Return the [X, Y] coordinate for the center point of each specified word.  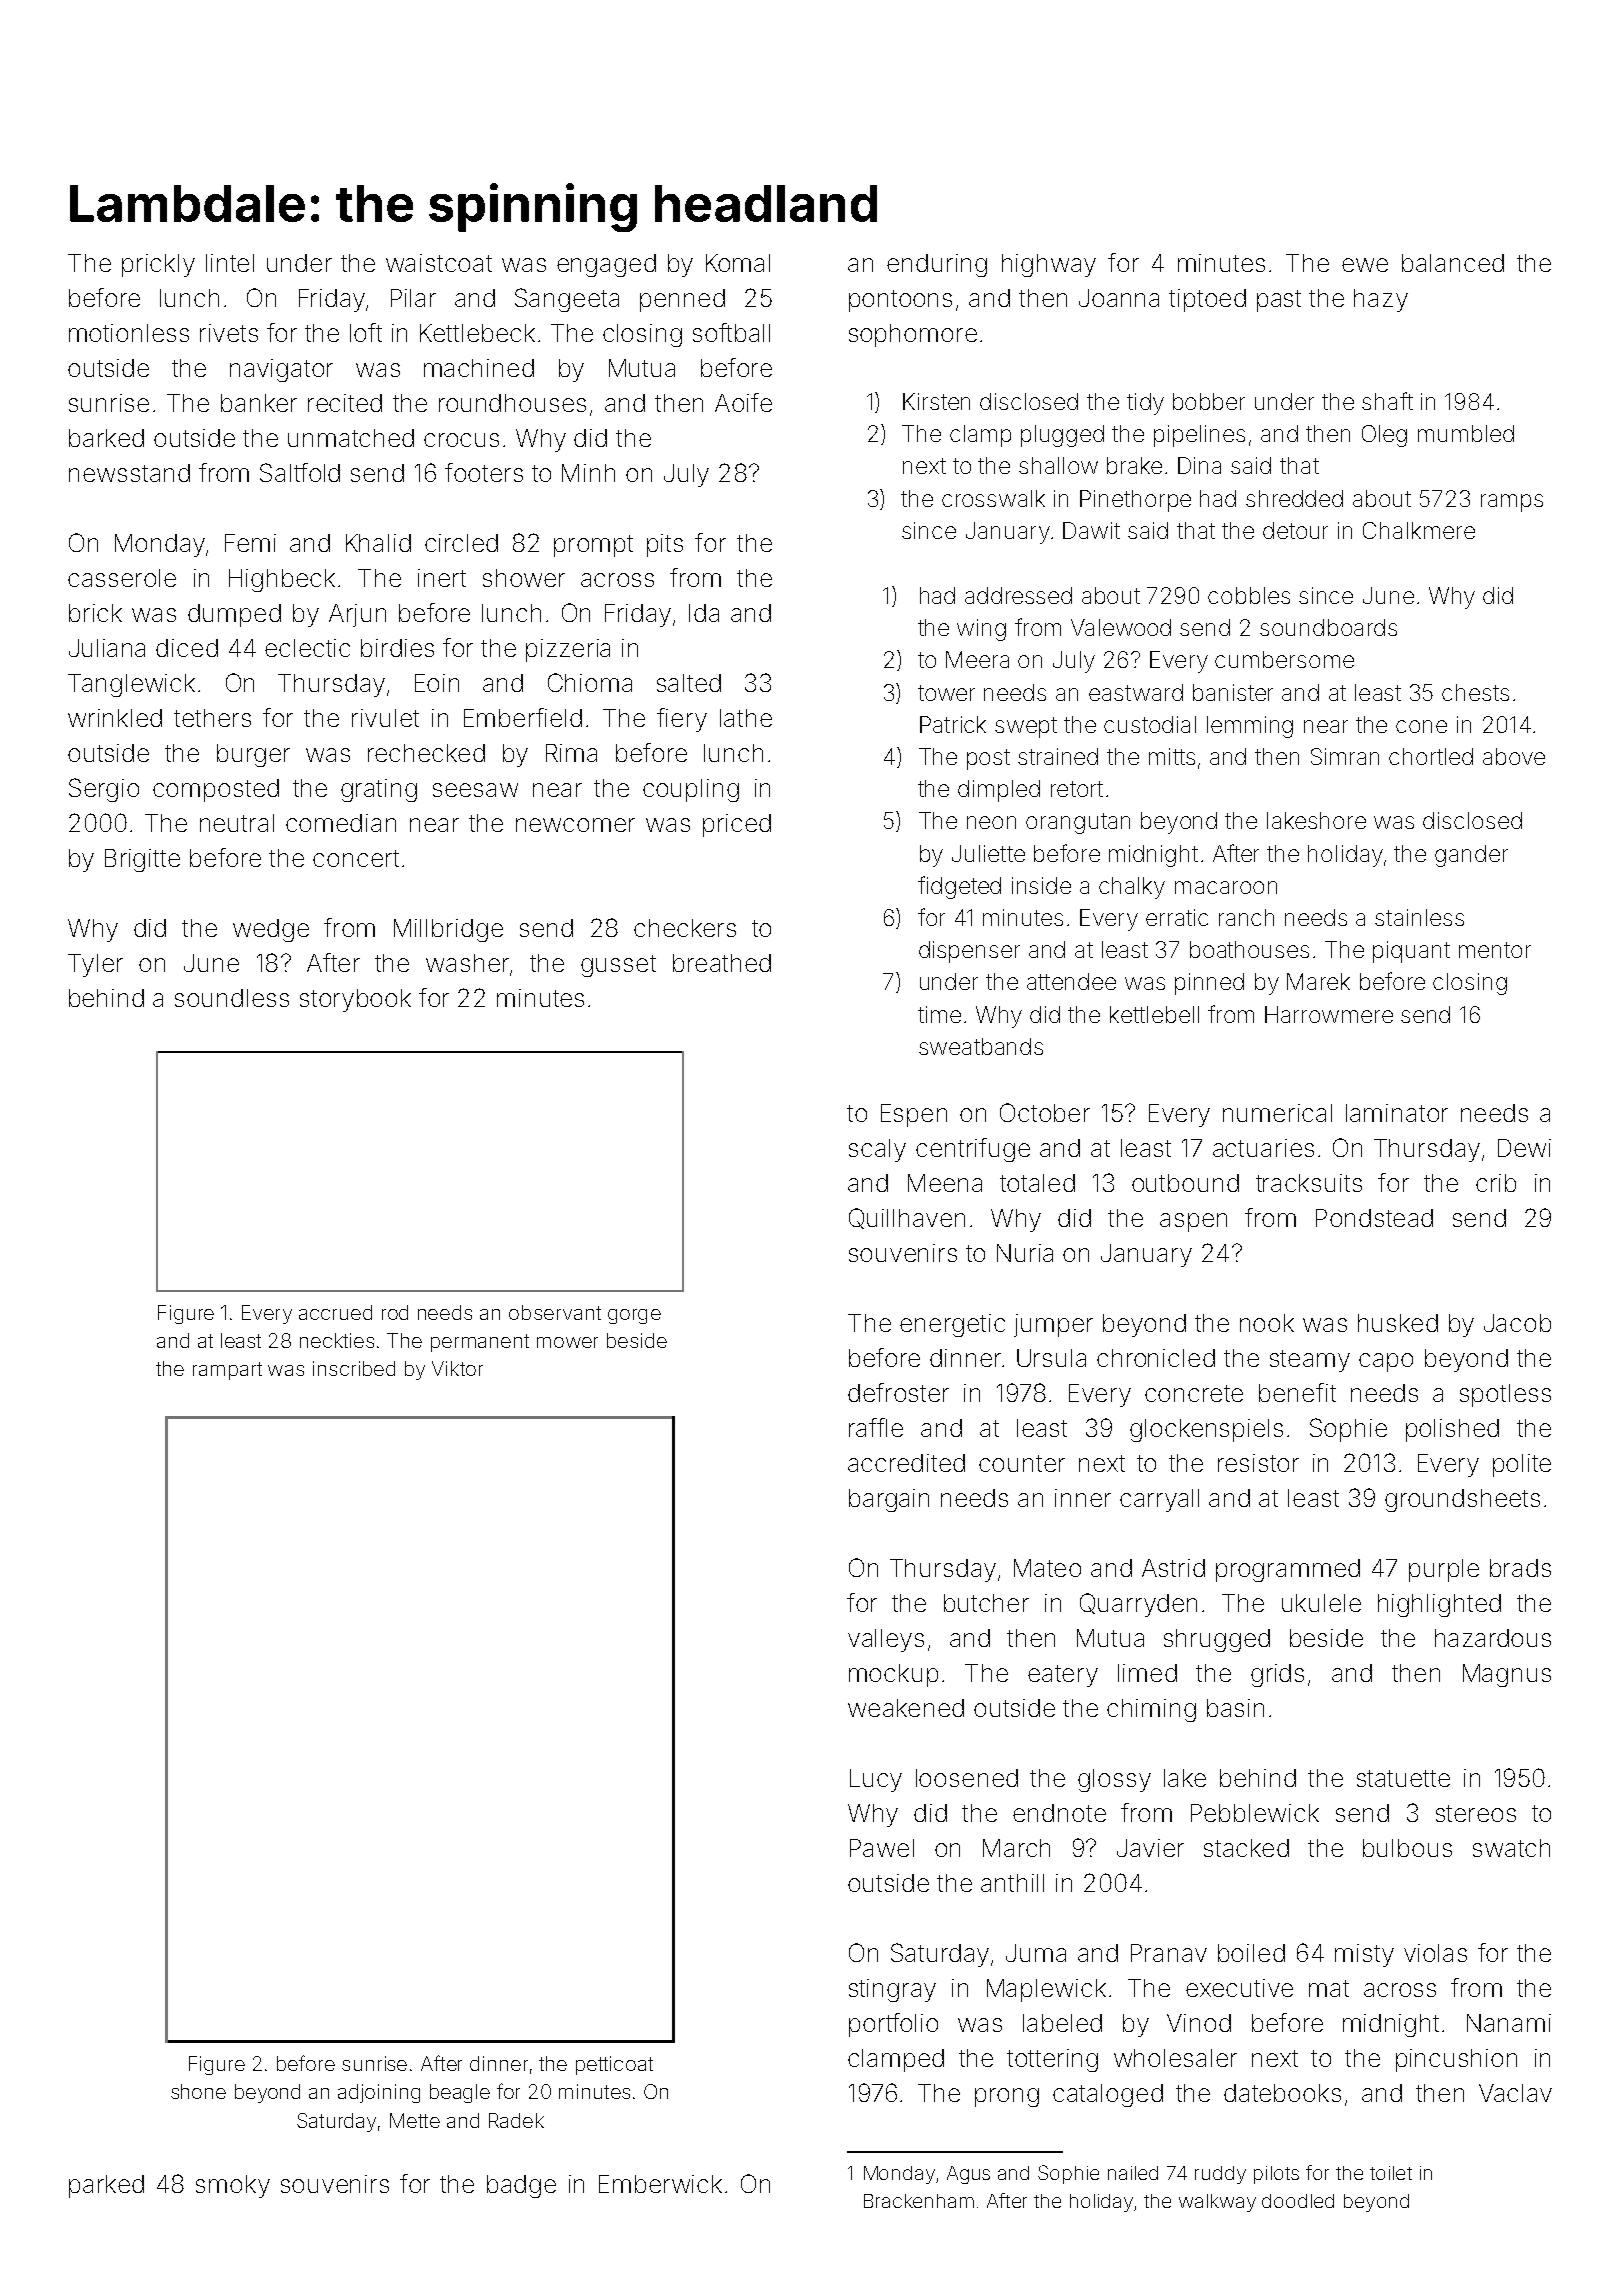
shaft [1387, 401]
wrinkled [115, 718]
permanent [480, 1343]
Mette [415, 2120]
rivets [229, 333]
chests [1475, 692]
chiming [1151, 1710]
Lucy [876, 1780]
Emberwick [660, 2184]
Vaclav [1515, 2093]
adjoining [379, 2093]
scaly [877, 1150]
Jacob [1517, 1323]
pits [665, 545]
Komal [738, 263]
